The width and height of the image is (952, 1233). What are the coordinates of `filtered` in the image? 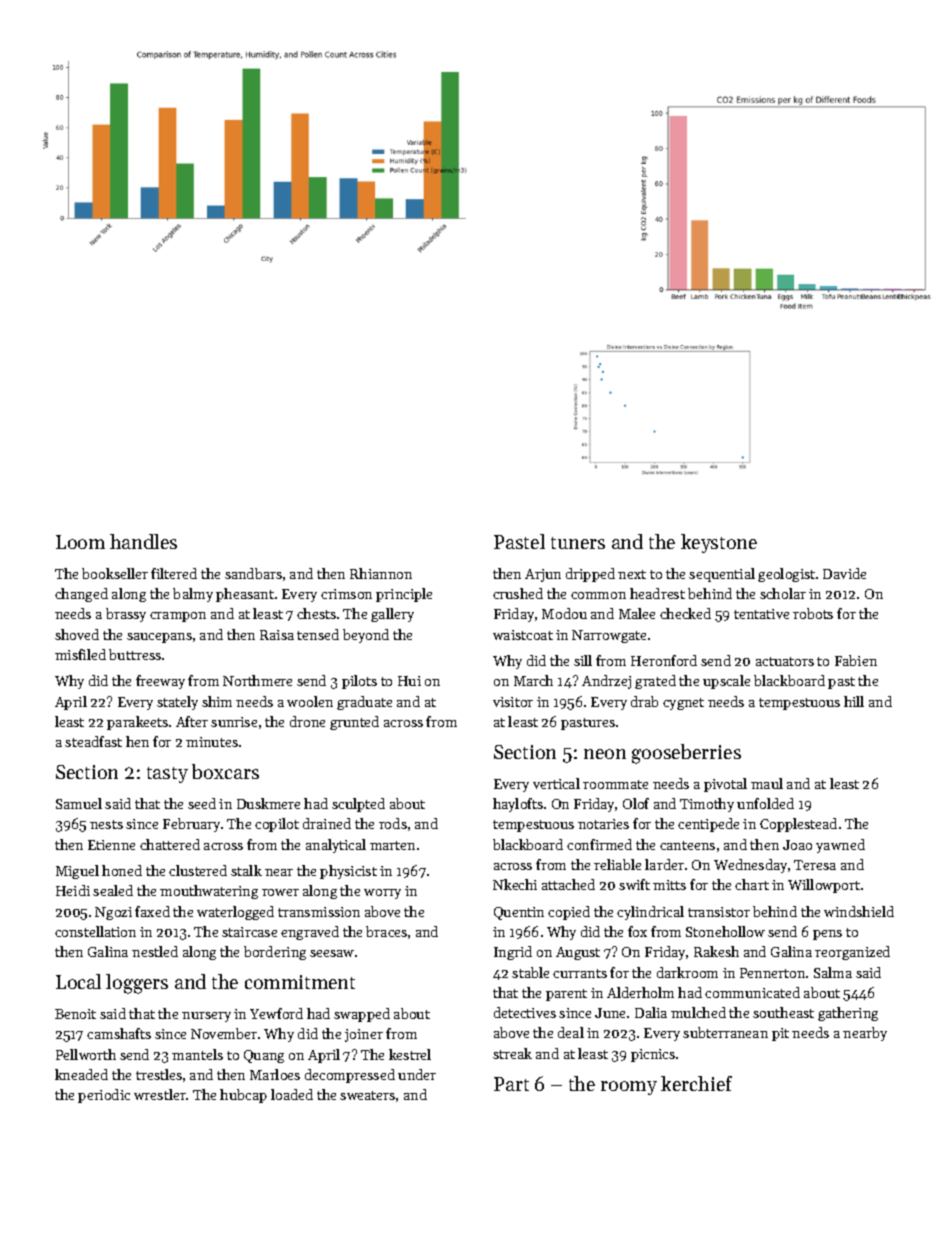 It's located at (174, 573).
